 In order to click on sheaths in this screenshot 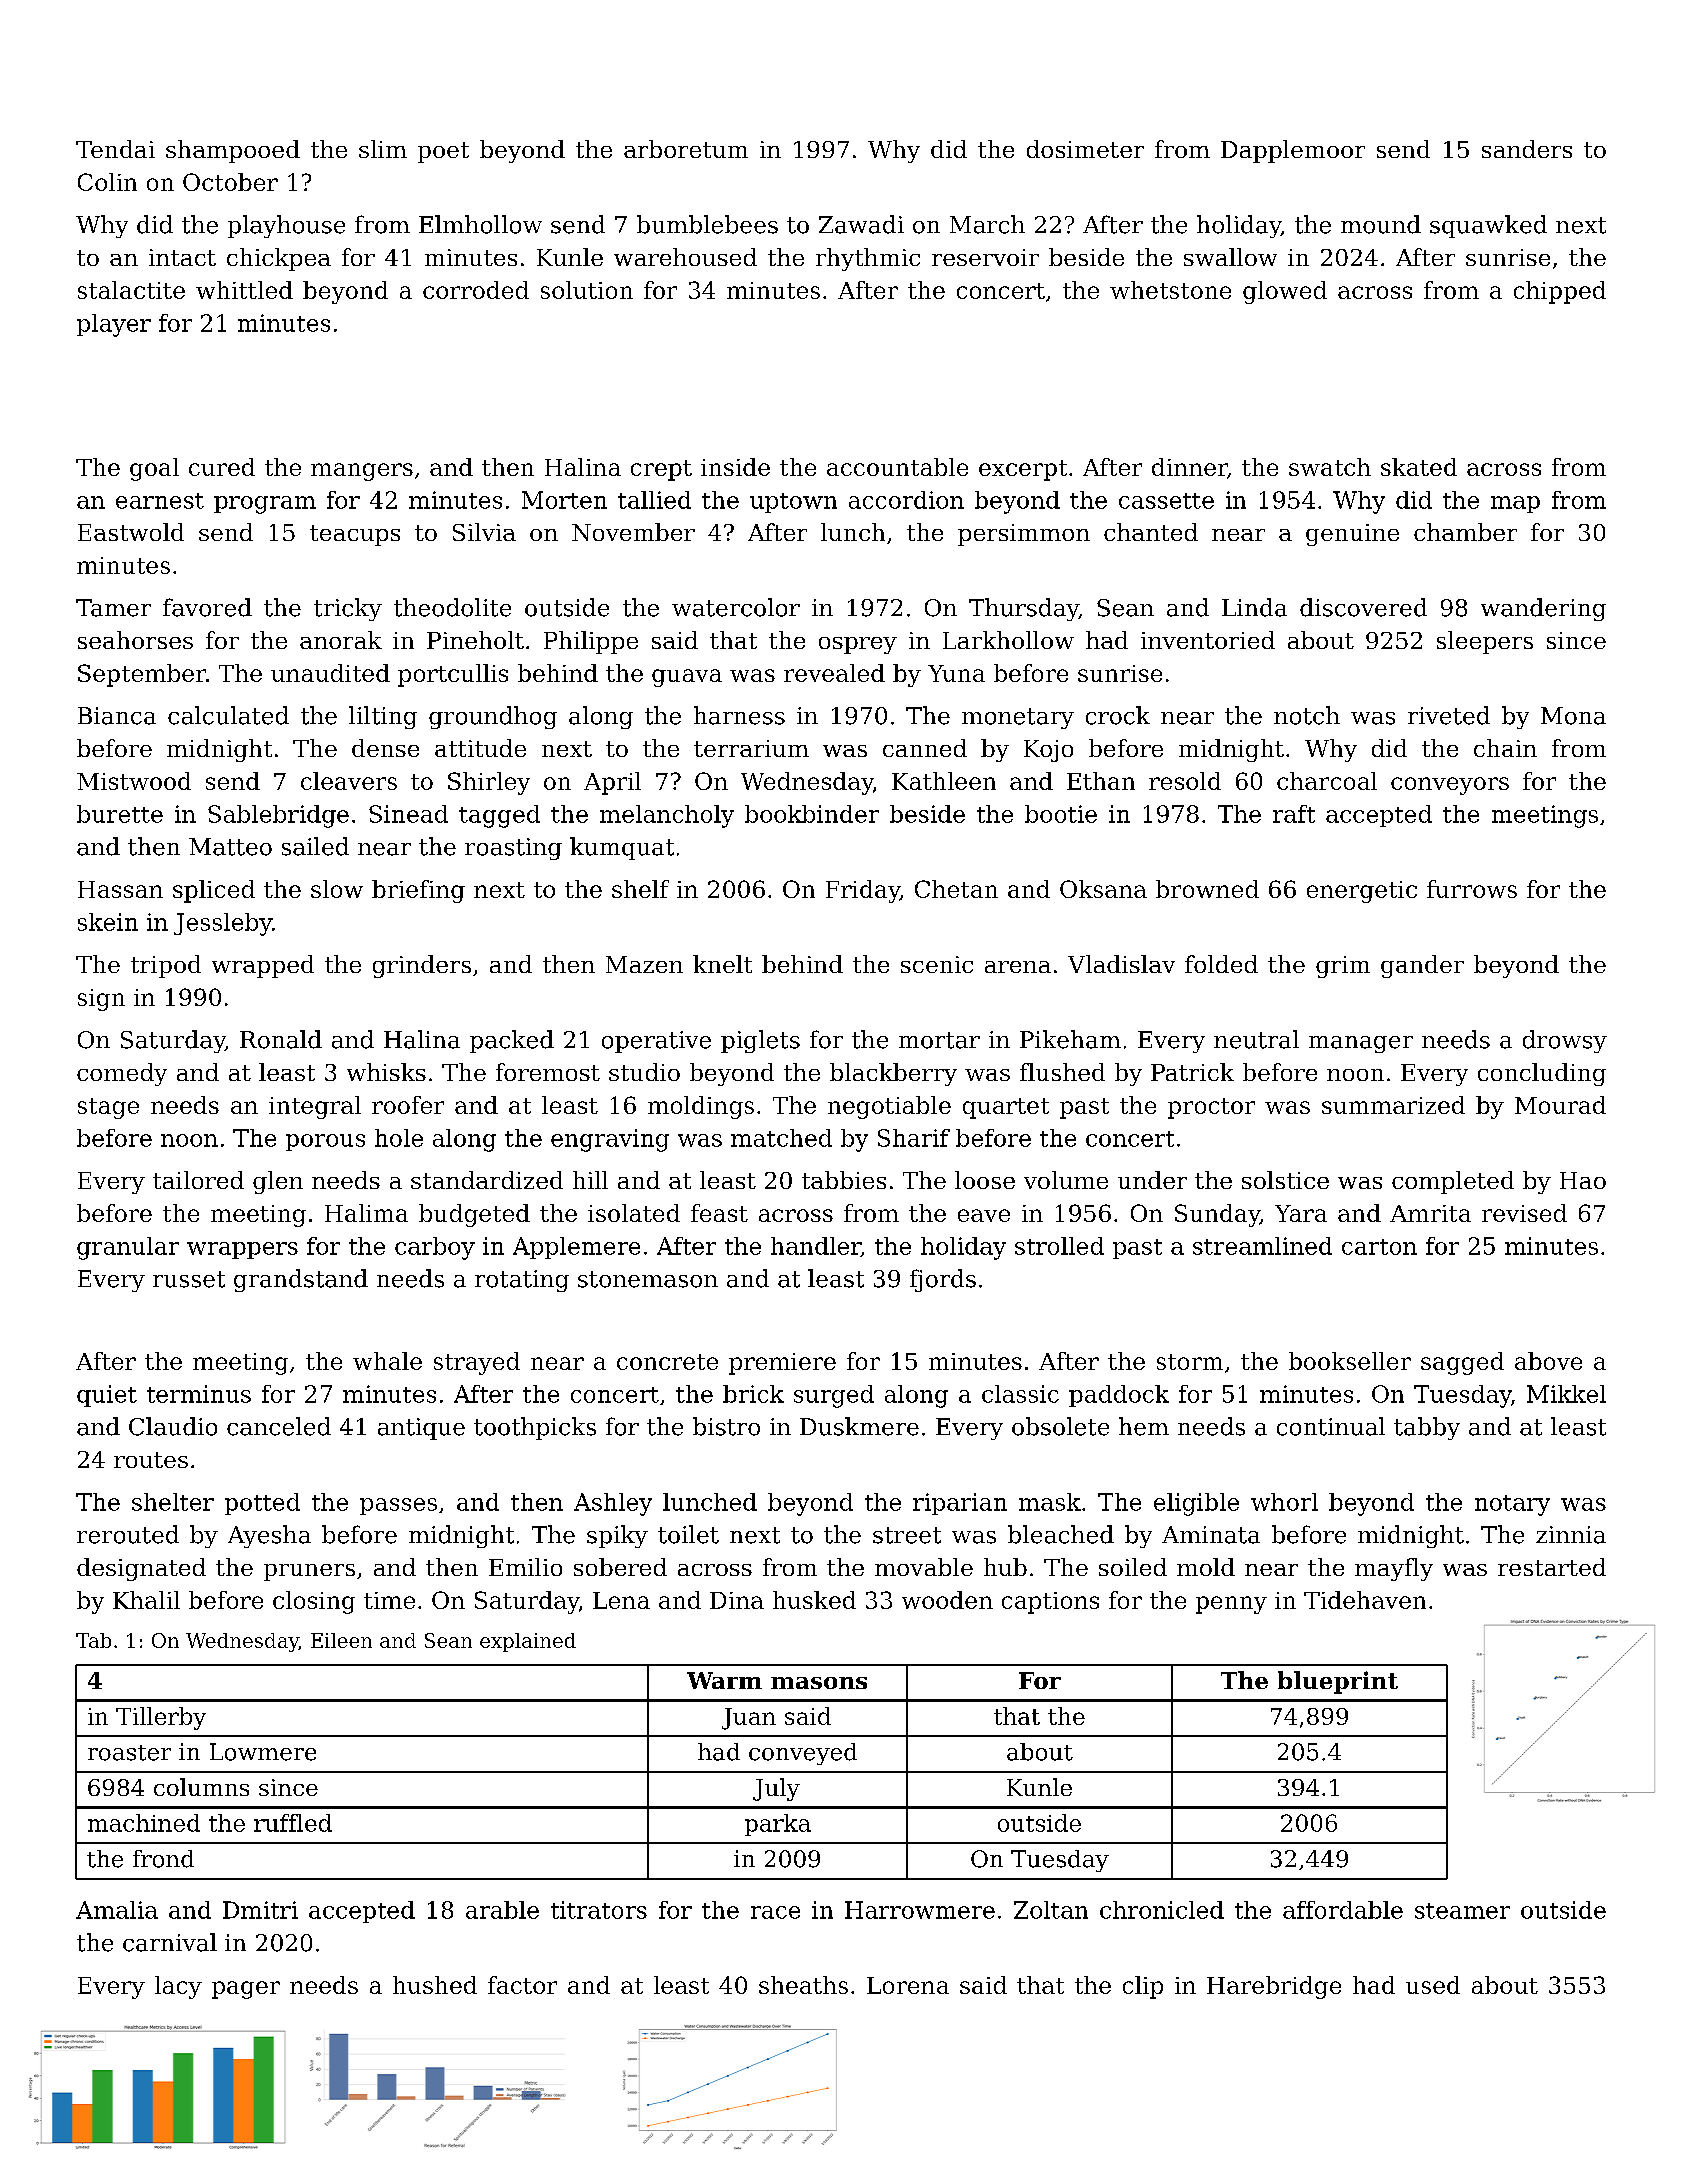, I will do `click(803, 1985)`.
